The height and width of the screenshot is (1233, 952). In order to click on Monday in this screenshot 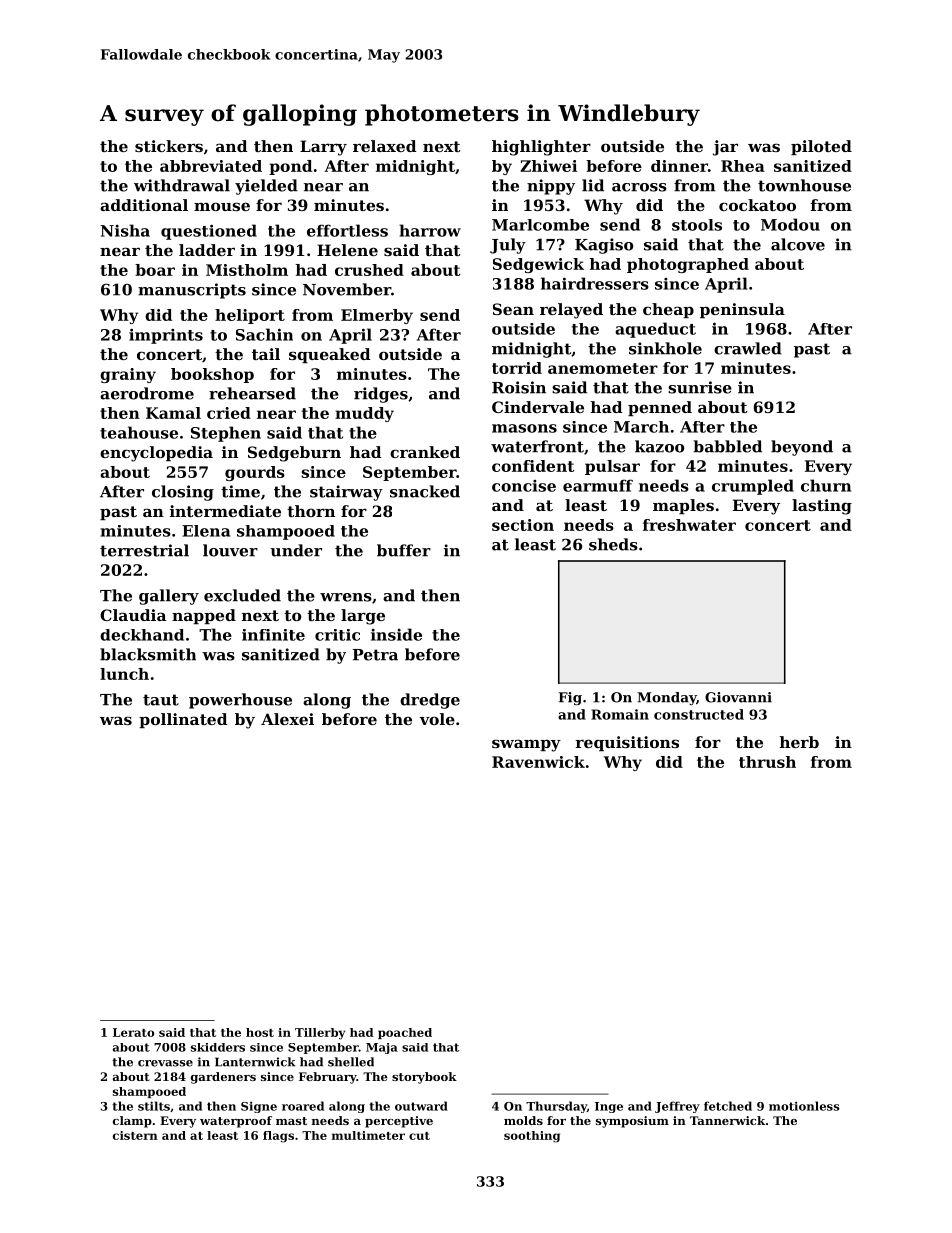, I will do `click(667, 698)`.
